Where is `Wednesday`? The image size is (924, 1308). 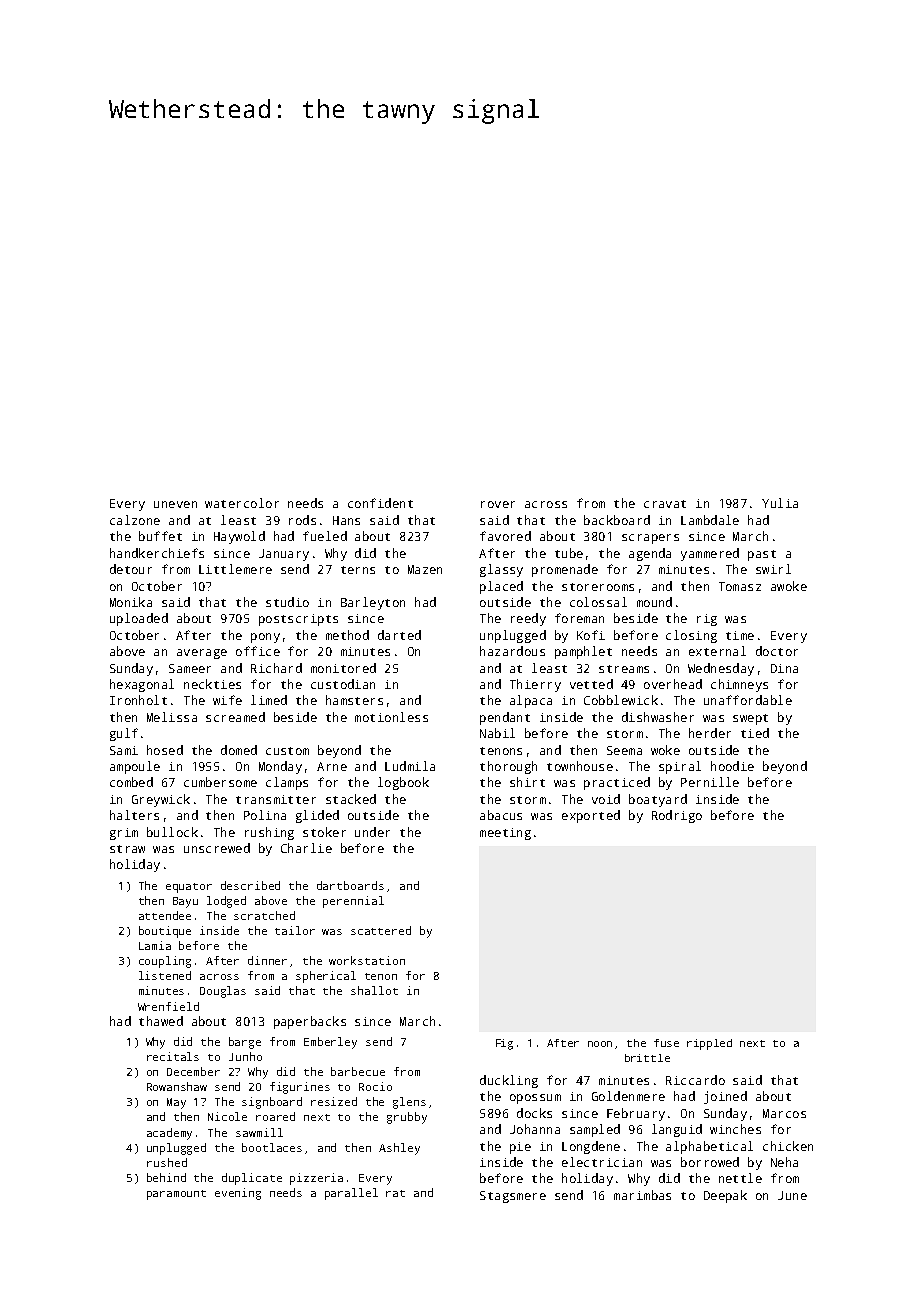
Wednesday is located at coordinates (721, 669).
